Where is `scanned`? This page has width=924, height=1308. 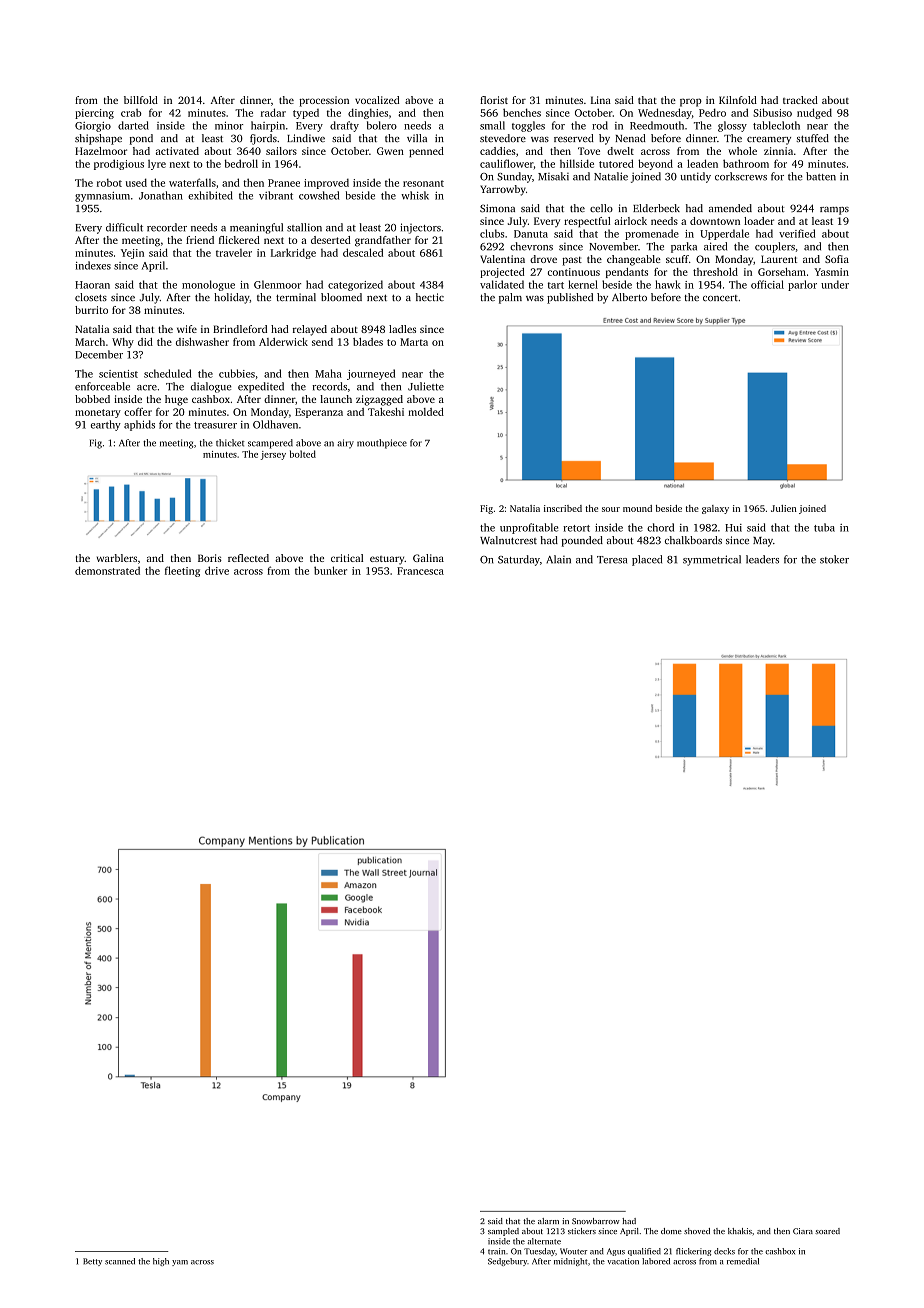
scanned is located at coordinates (120, 1261).
